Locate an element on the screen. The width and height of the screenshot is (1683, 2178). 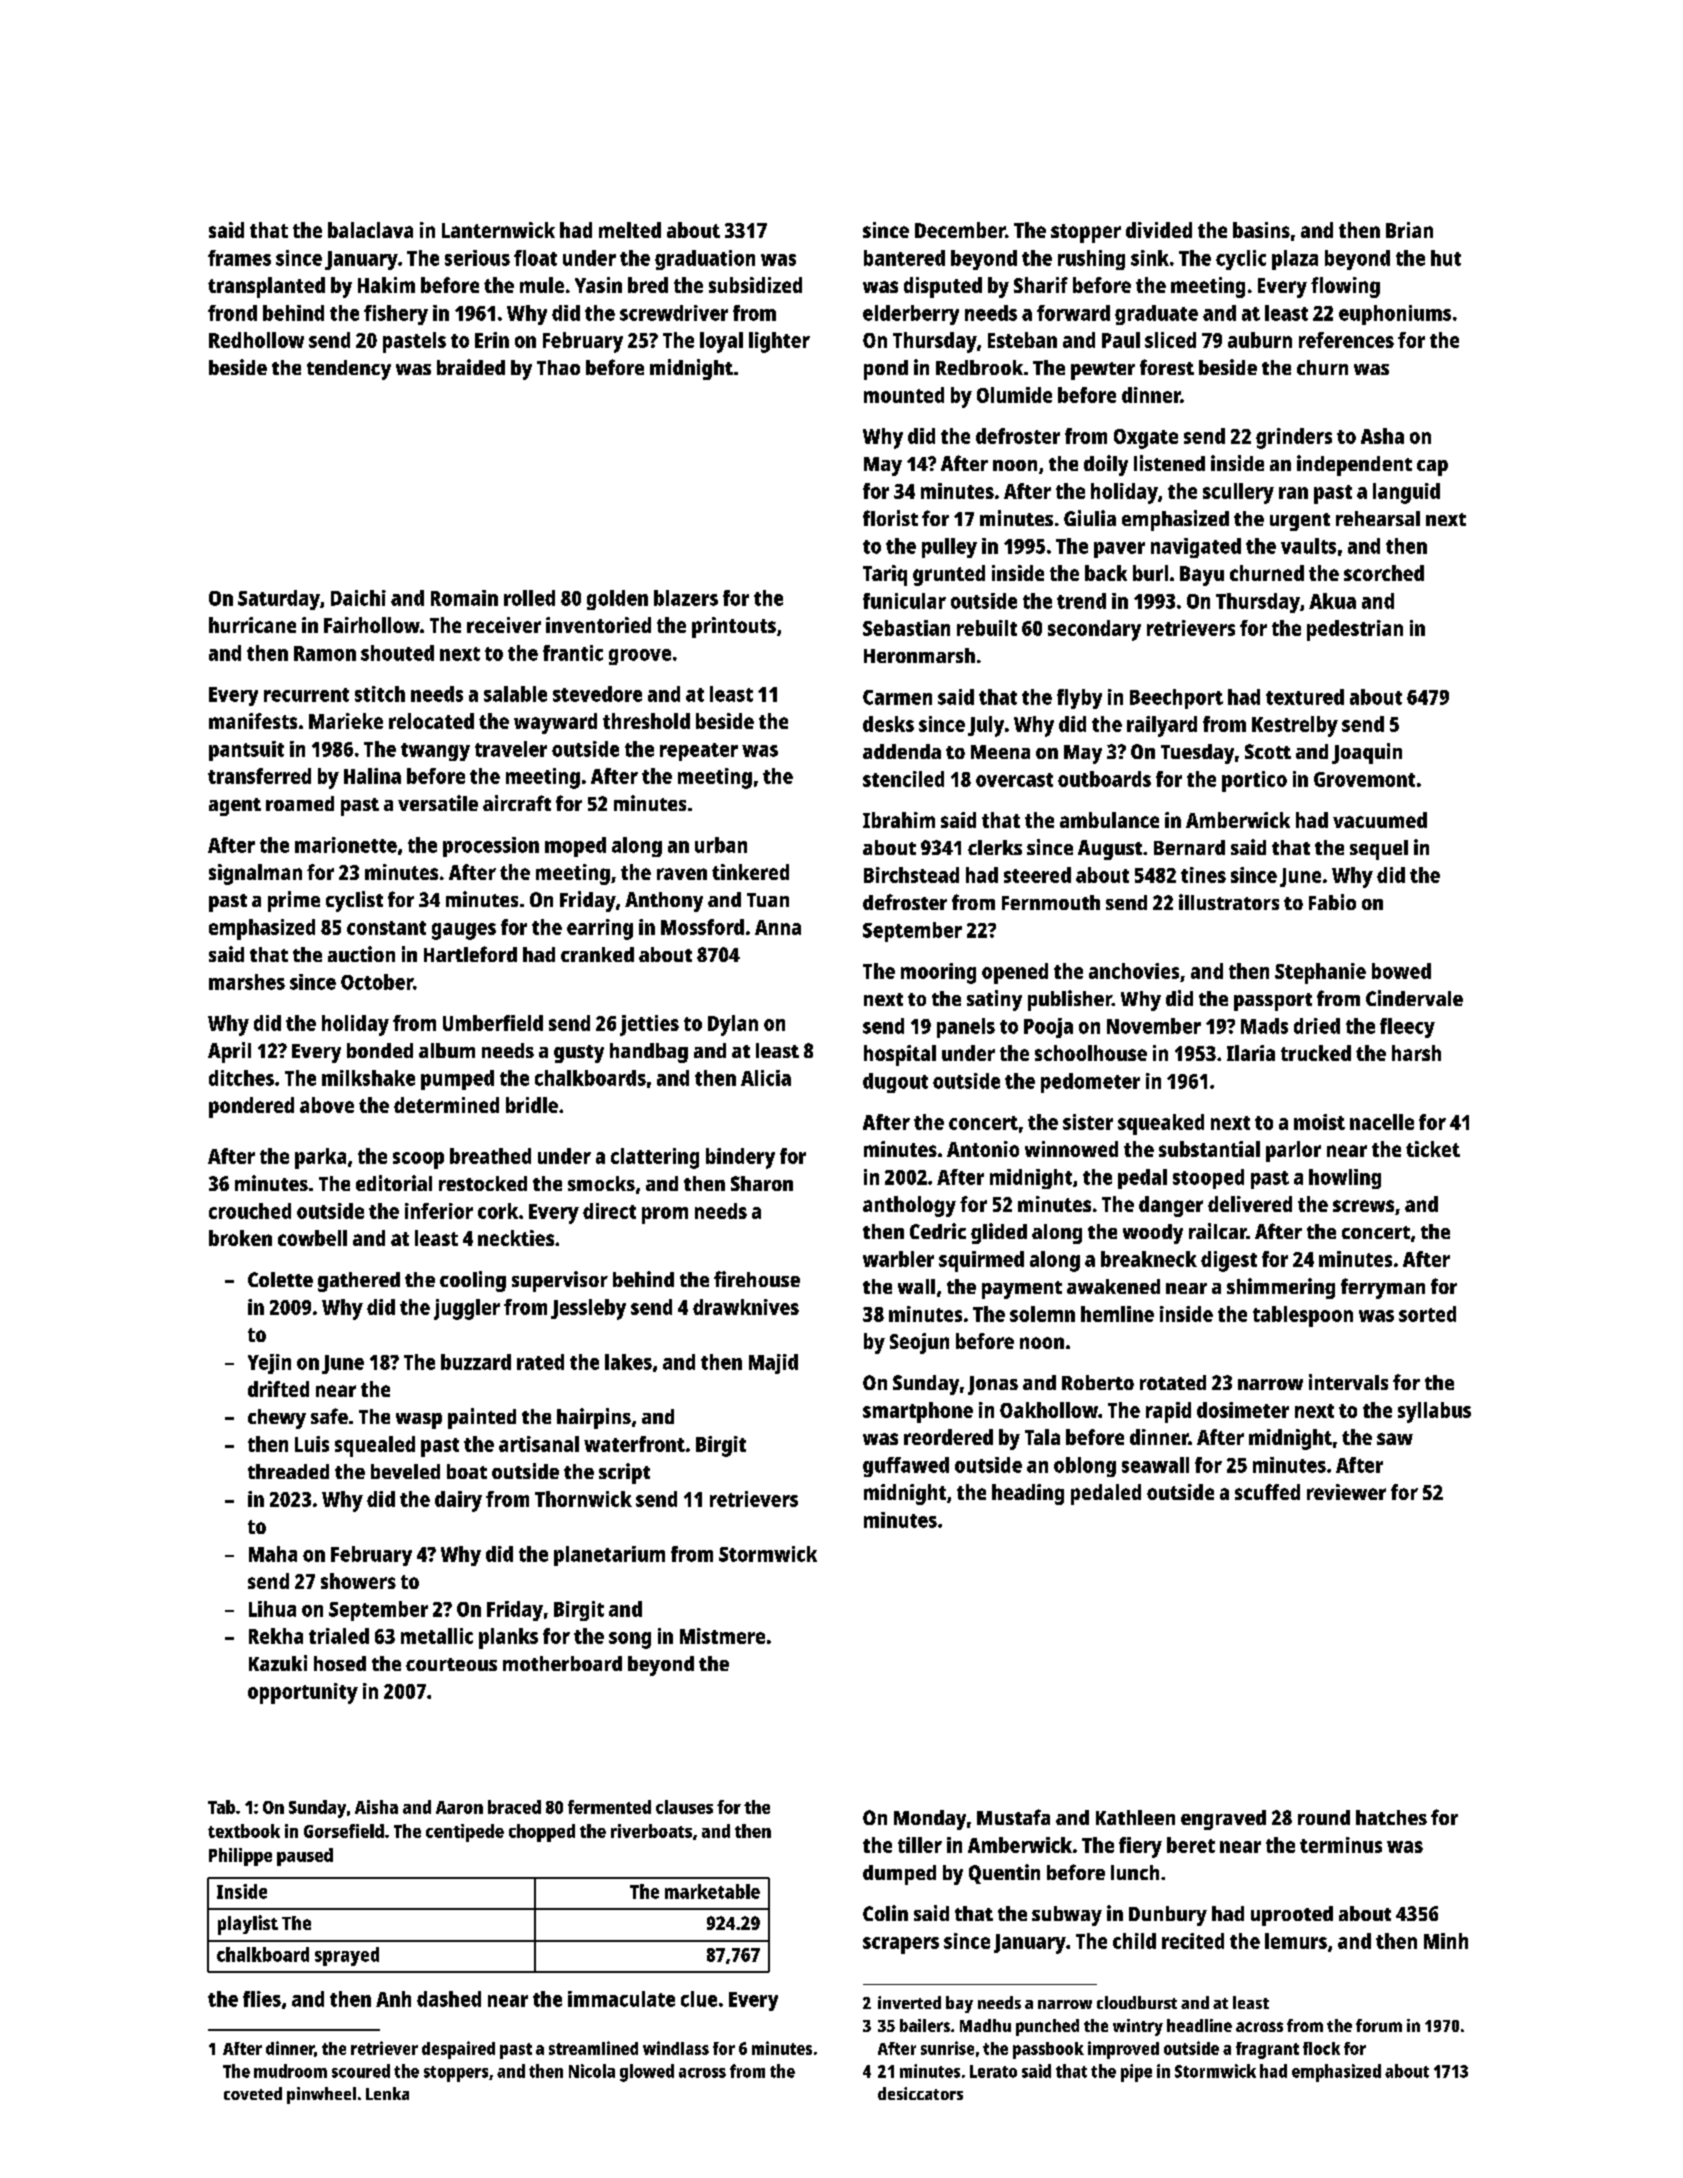
song is located at coordinates (630, 1640).
